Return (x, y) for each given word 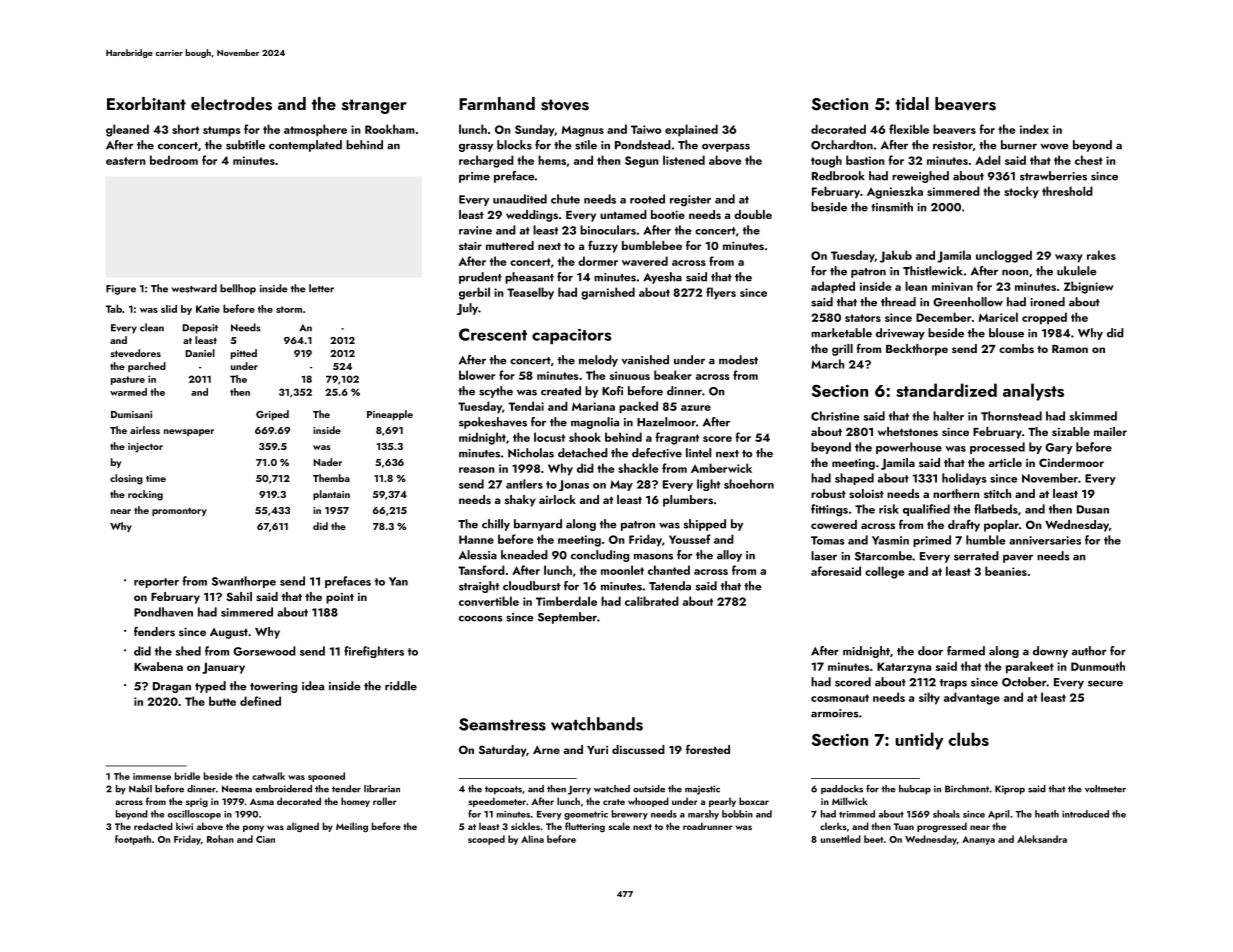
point (340, 598)
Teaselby (530, 293)
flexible (909, 129)
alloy (729, 556)
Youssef (690, 539)
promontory (179, 512)
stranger (374, 106)
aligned (303, 827)
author (1089, 651)
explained (691, 130)
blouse (1006, 333)
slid (169, 309)
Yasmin (890, 540)
